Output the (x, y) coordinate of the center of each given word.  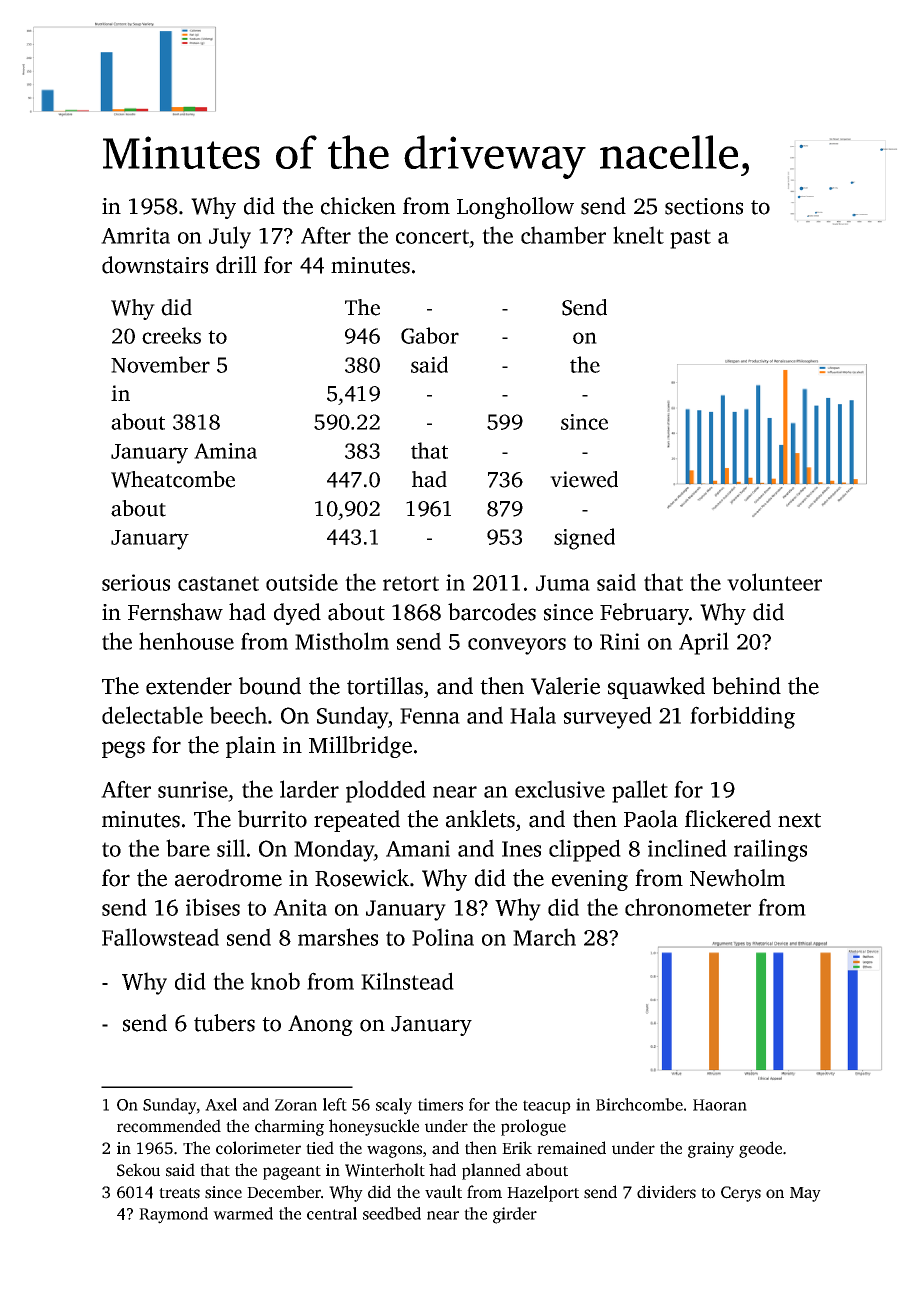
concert (432, 236)
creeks (171, 335)
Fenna (430, 716)
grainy (711, 1150)
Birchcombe (639, 1104)
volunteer (774, 582)
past (690, 239)
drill (236, 265)
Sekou (138, 1170)
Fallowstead (160, 937)
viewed (584, 479)
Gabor (430, 335)
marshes (338, 937)
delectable (152, 715)
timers (440, 1104)
